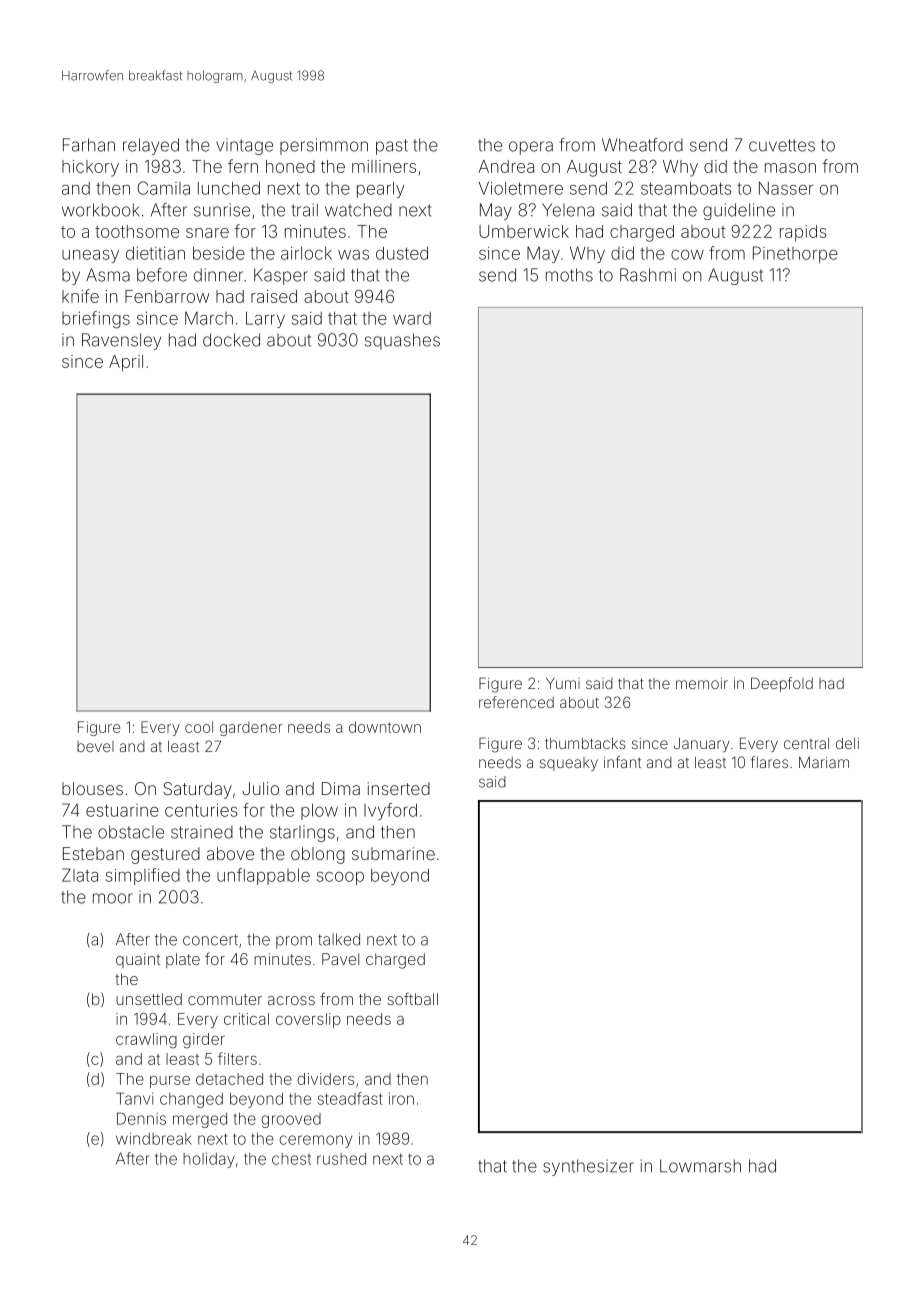  Describe the element at coordinates (95, 746) in the screenshot. I see `bevel` at that location.
